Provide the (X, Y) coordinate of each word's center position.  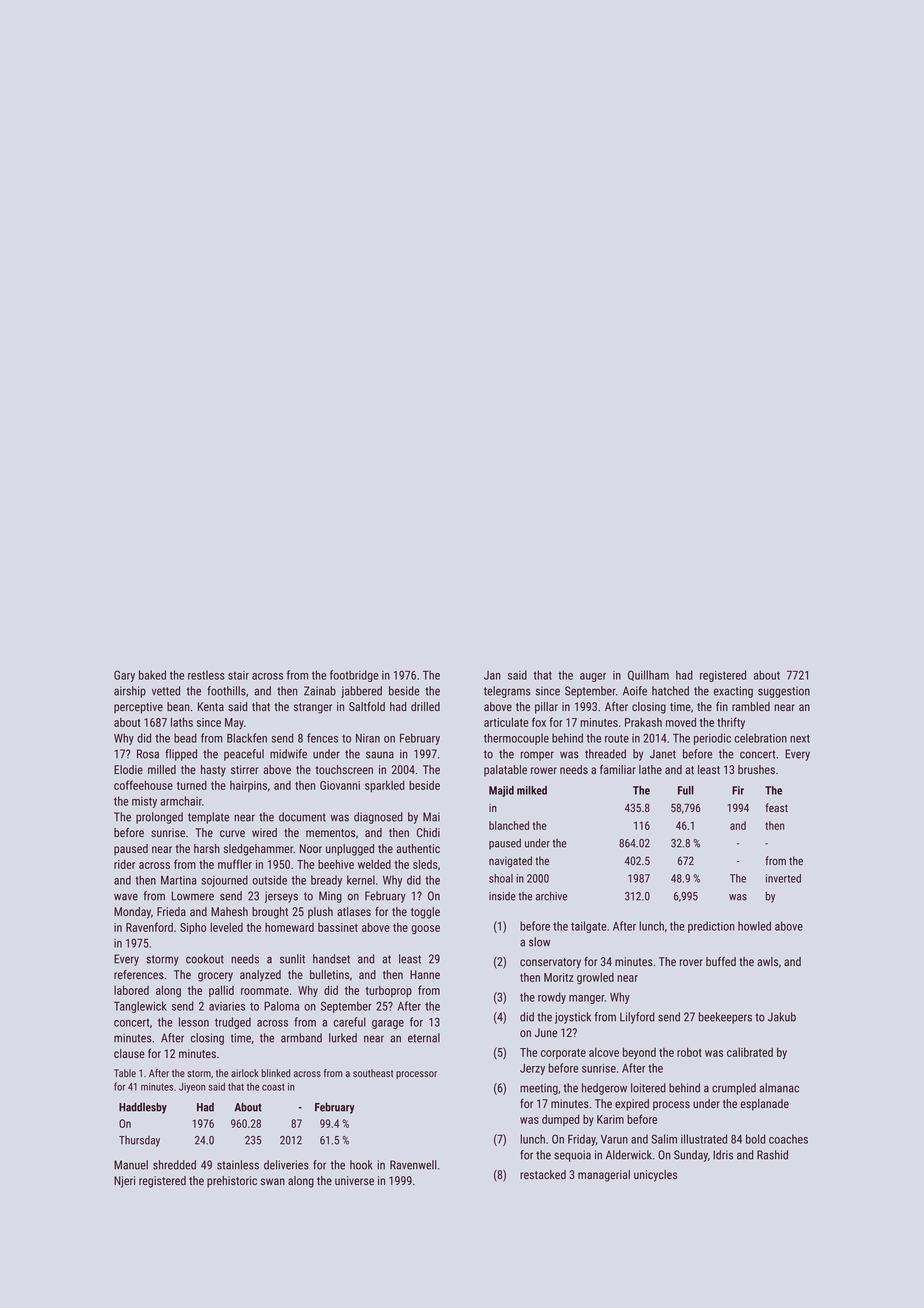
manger (587, 999)
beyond (639, 1053)
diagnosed (378, 818)
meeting (539, 1089)
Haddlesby (143, 1108)
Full (686, 790)
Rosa (148, 754)
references (139, 974)
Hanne (425, 974)
